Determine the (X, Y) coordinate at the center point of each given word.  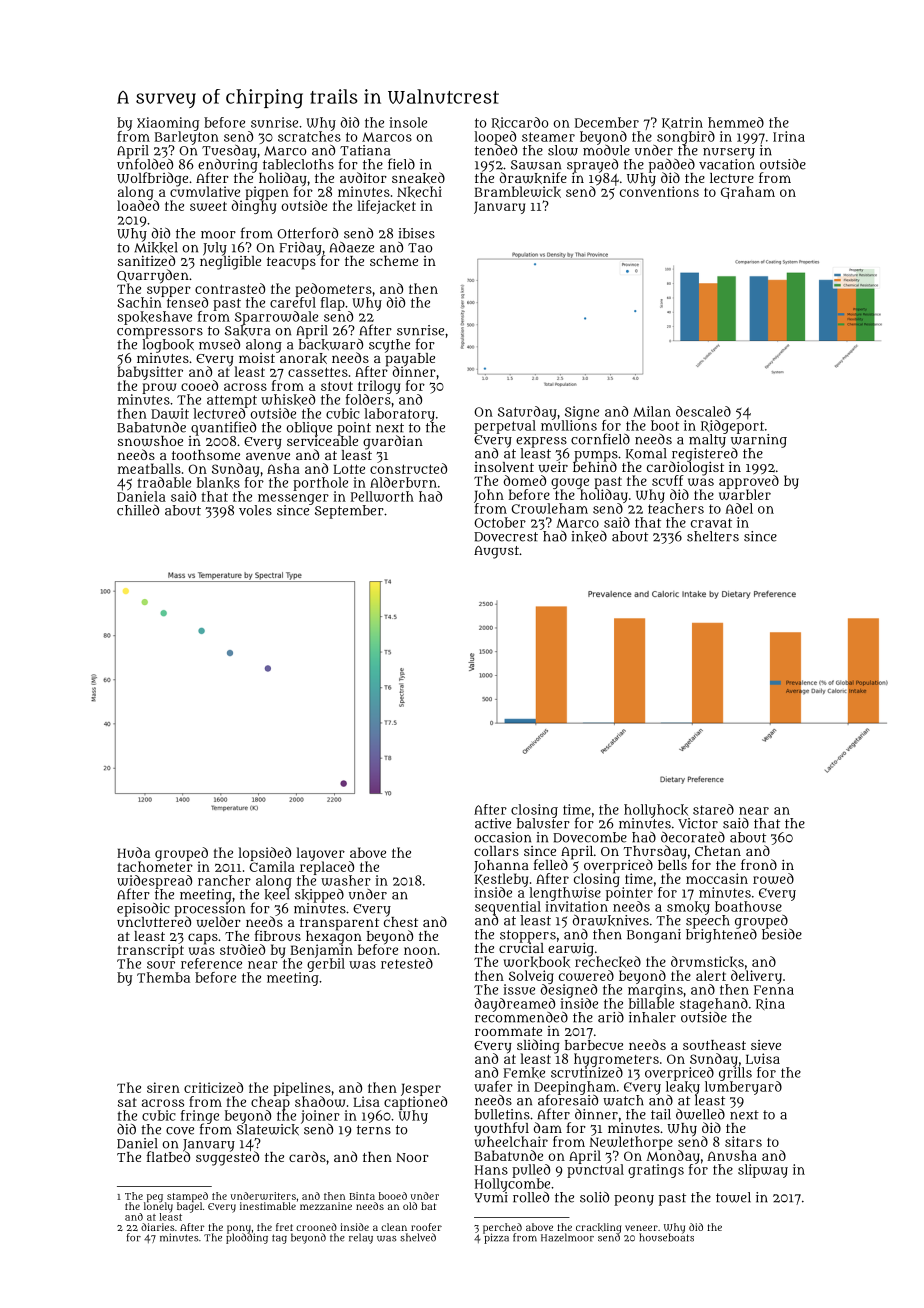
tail (661, 1114)
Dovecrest (506, 537)
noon (420, 951)
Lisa (366, 1101)
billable (651, 1003)
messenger (293, 499)
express (541, 442)
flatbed (168, 1156)
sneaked (418, 178)
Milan (652, 411)
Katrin (682, 123)
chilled (138, 510)
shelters (713, 536)
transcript (151, 951)
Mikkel (156, 248)
